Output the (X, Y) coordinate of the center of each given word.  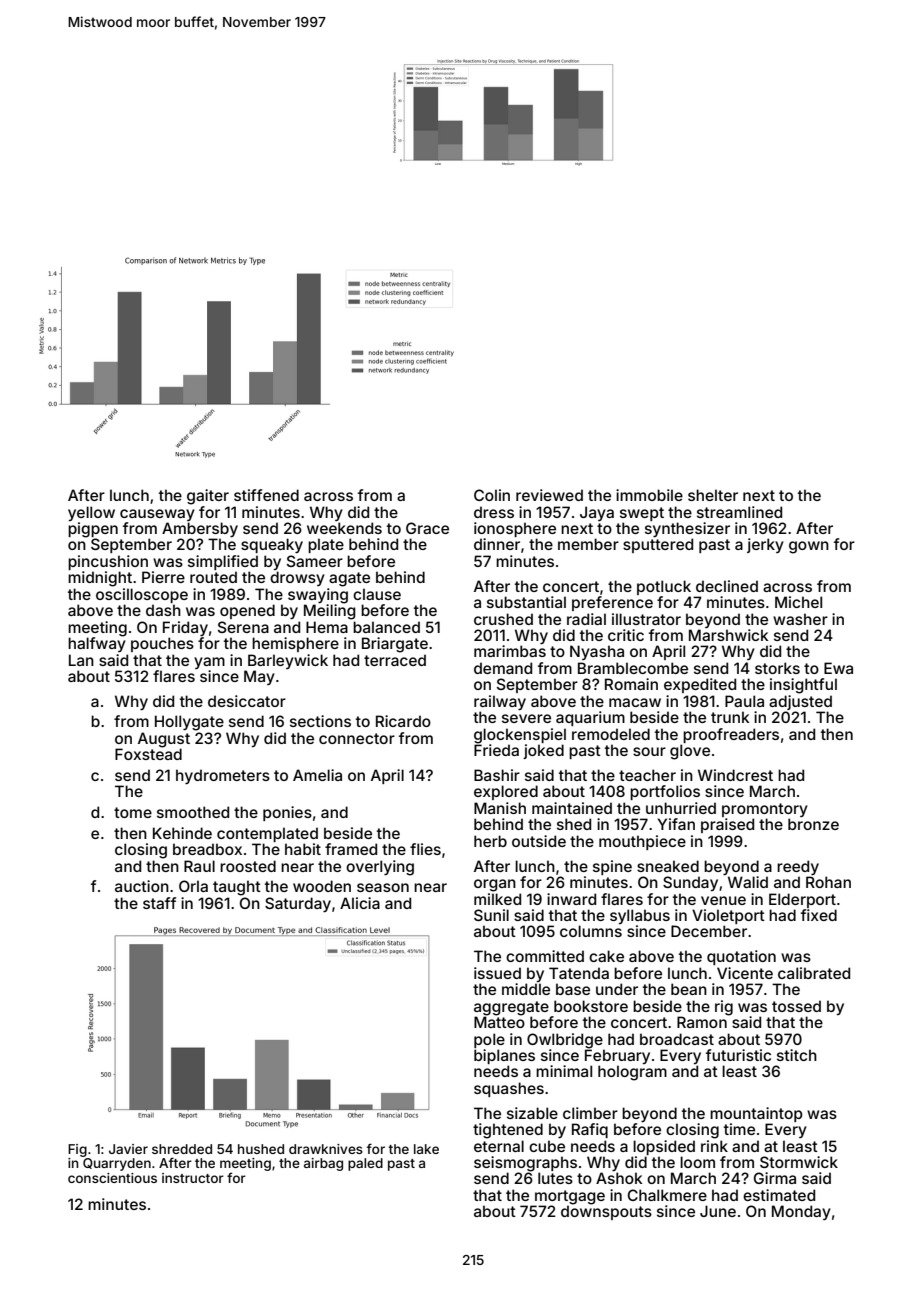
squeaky (272, 545)
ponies (287, 813)
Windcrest (735, 775)
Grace (427, 528)
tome (133, 812)
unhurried (681, 808)
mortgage (570, 1197)
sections (320, 721)
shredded (182, 1149)
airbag (323, 1164)
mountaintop (756, 1114)
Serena (243, 627)
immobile (649, 495)
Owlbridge (565, 1041)
